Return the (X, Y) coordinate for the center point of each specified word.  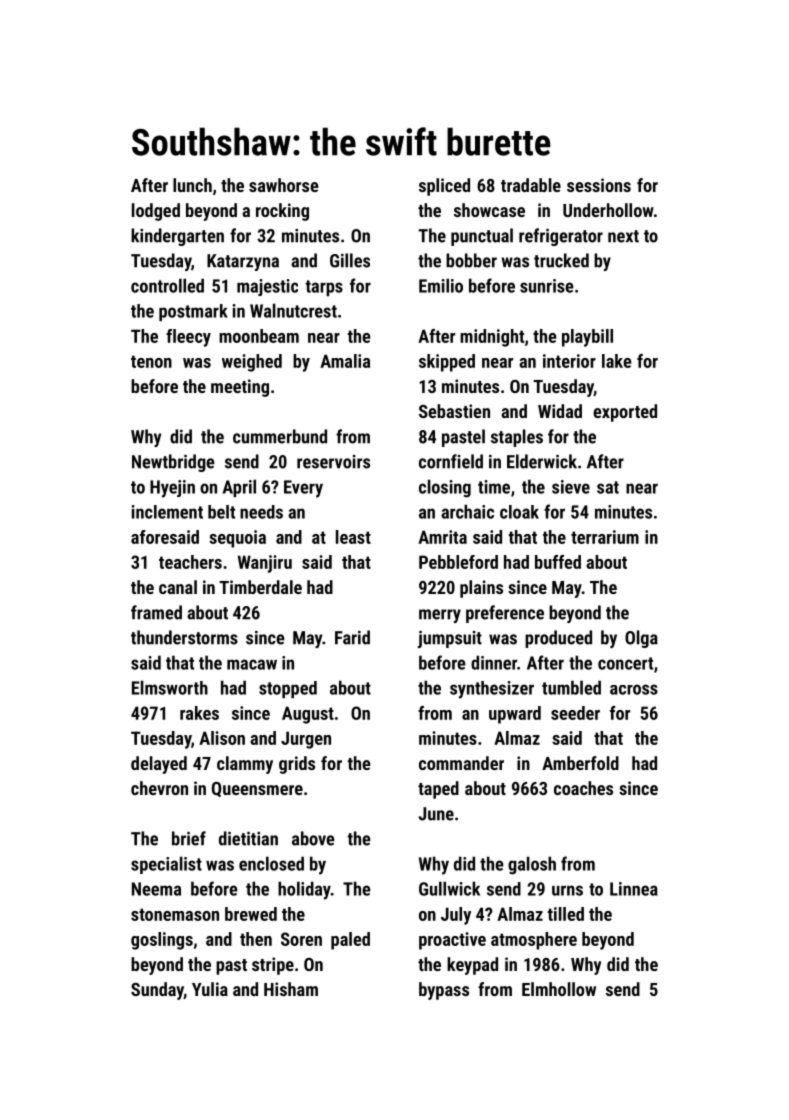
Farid (352, 637)
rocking (282, 212)
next (623, 236)
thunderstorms (184, 637)
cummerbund (280, 436)
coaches (583, 788)
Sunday (157, 991)
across (634, 689)
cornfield (451, 461)
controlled (167, 285)
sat (608, 487)
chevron (159, 788)
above (313, 838)
